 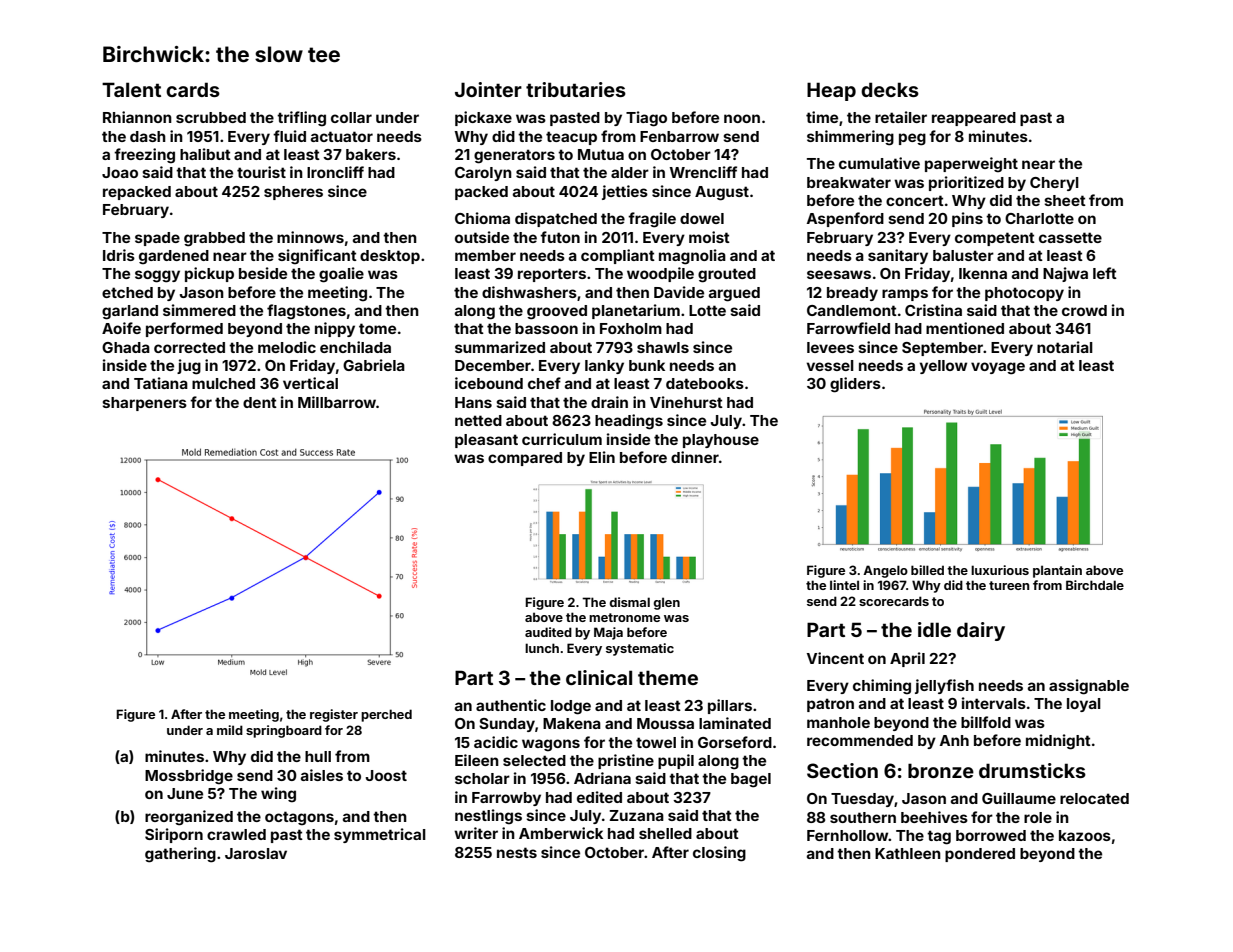 I want to click on chef, so click(x=544, y=383).
